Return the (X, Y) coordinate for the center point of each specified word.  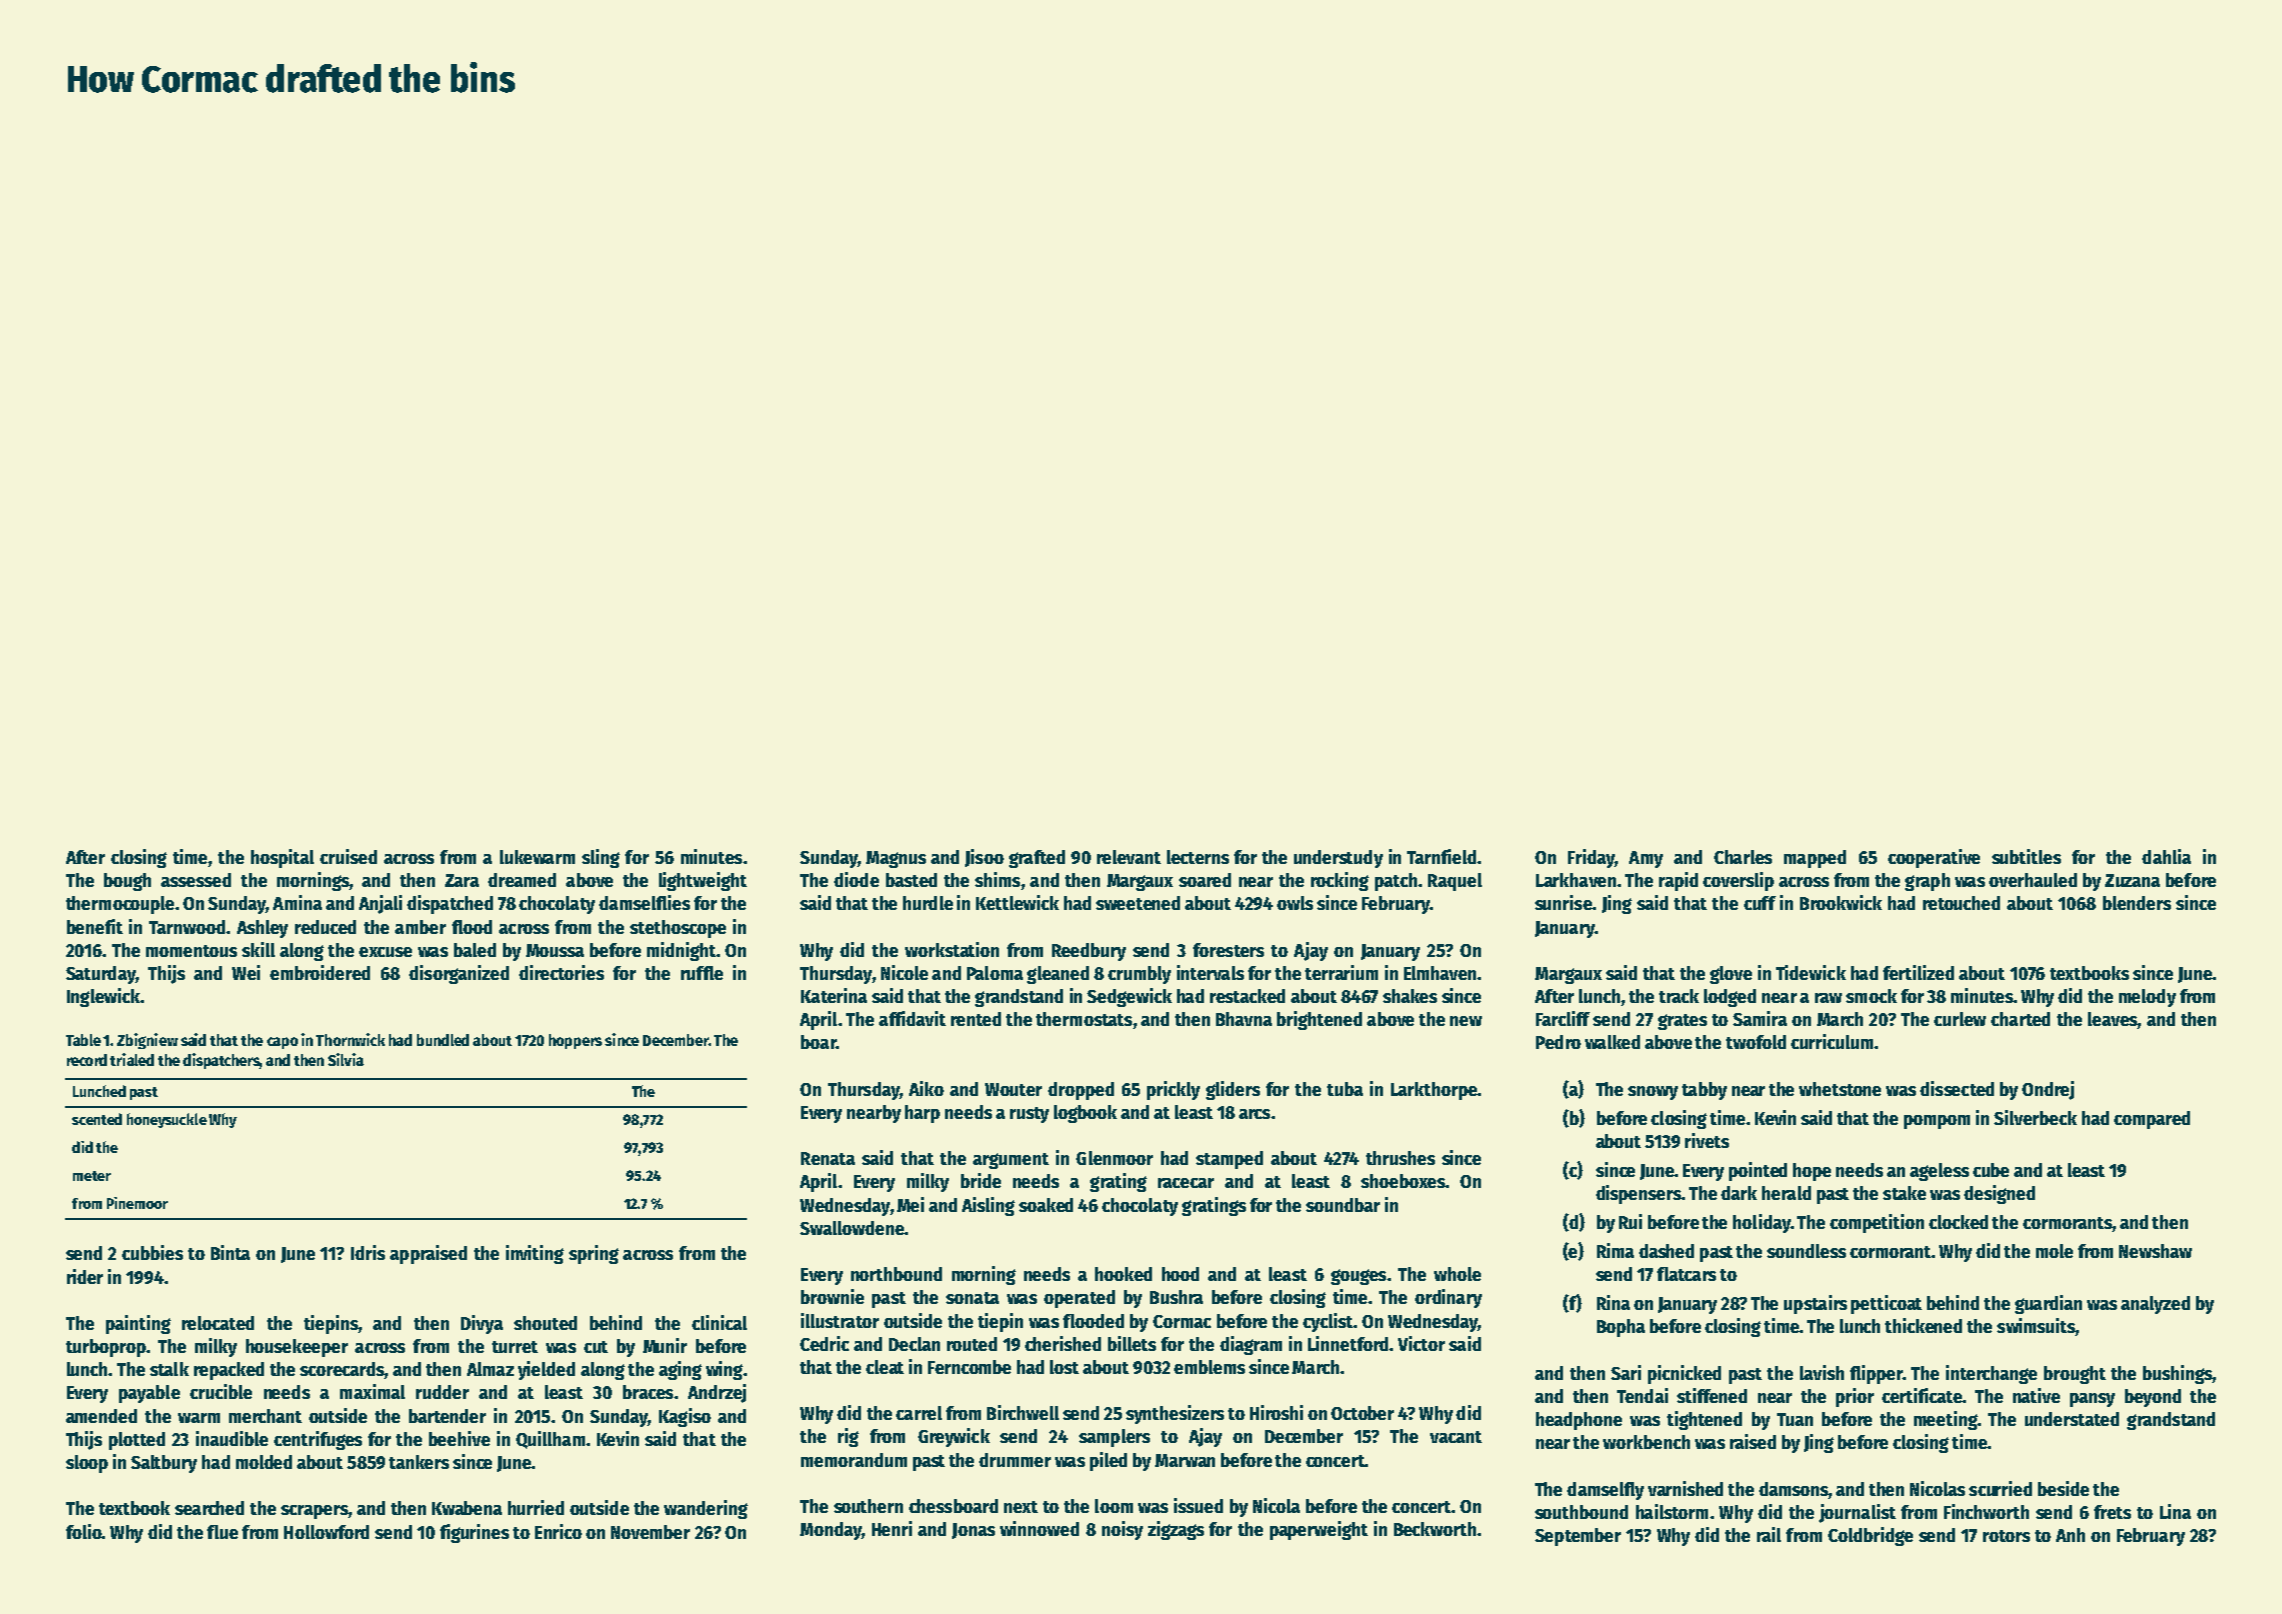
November (650, 1532)
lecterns (1198, 857)
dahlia (2166, 856)
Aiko (926, 1088)
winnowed (1039, 1528)
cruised (348, 856)
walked (1612, 1042)
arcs (1254, 1114)
